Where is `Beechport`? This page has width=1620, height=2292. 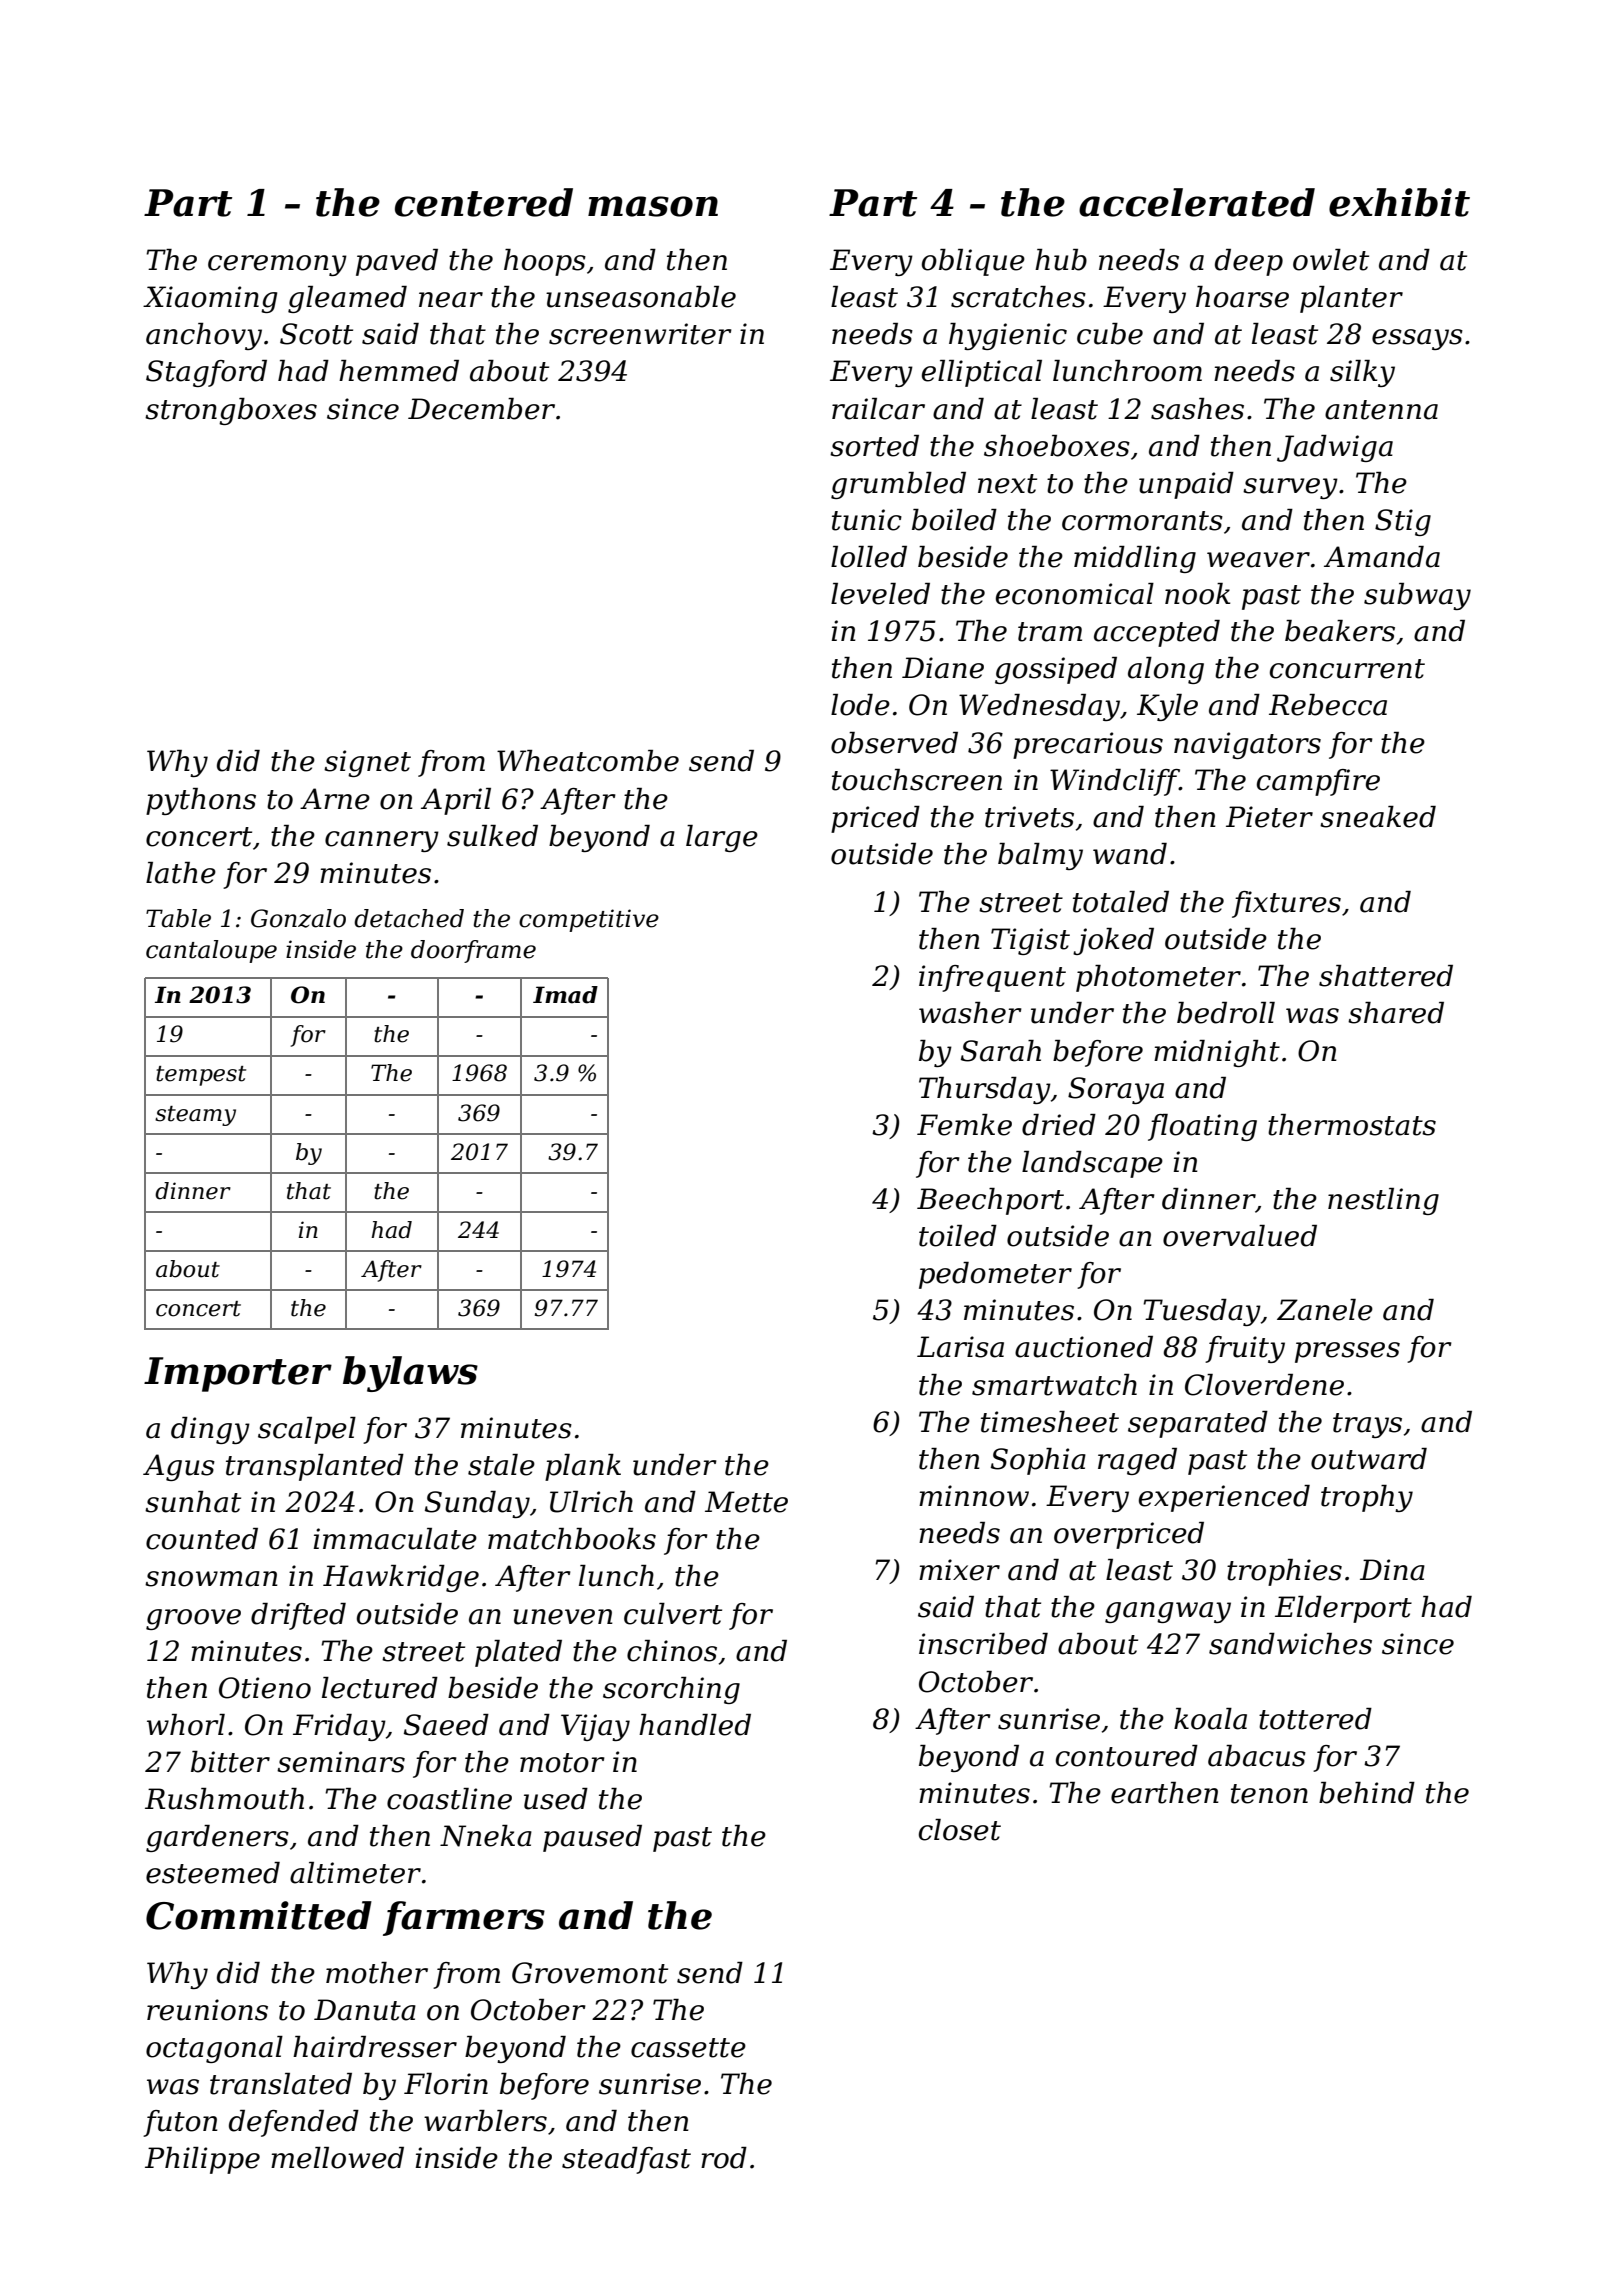
Beechport is located at coordinates (990, 1201).
